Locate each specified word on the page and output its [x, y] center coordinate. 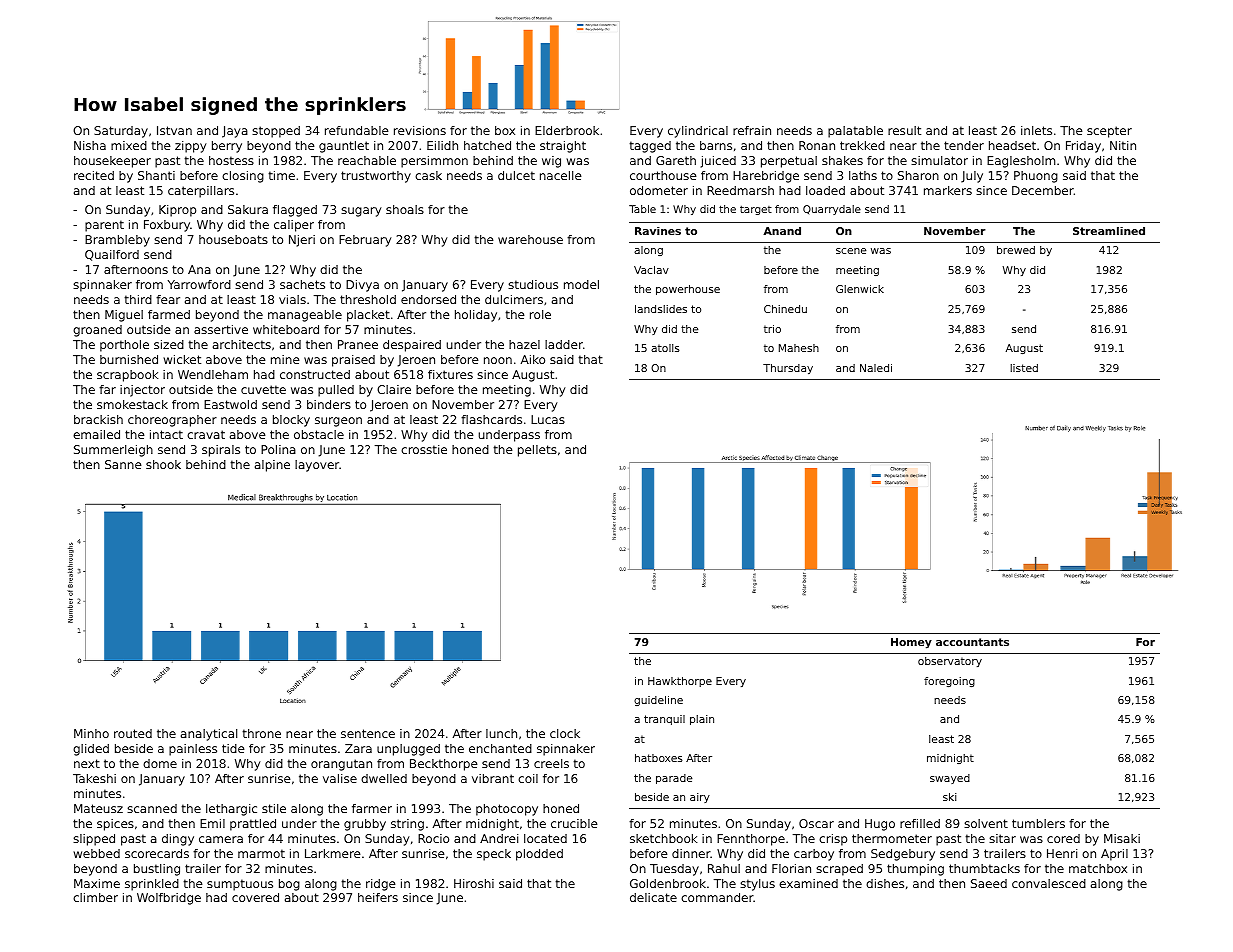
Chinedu [785, 309]
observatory [950, 662]
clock [565, 733]
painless [193, 750]
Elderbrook [567, 130]
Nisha [90, 145]
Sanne [123, 464]
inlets [1036, 130]
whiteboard [286, 329]
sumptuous [240, 885]
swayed [950, 779]
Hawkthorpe [680, 682]
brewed [1016, 250]
